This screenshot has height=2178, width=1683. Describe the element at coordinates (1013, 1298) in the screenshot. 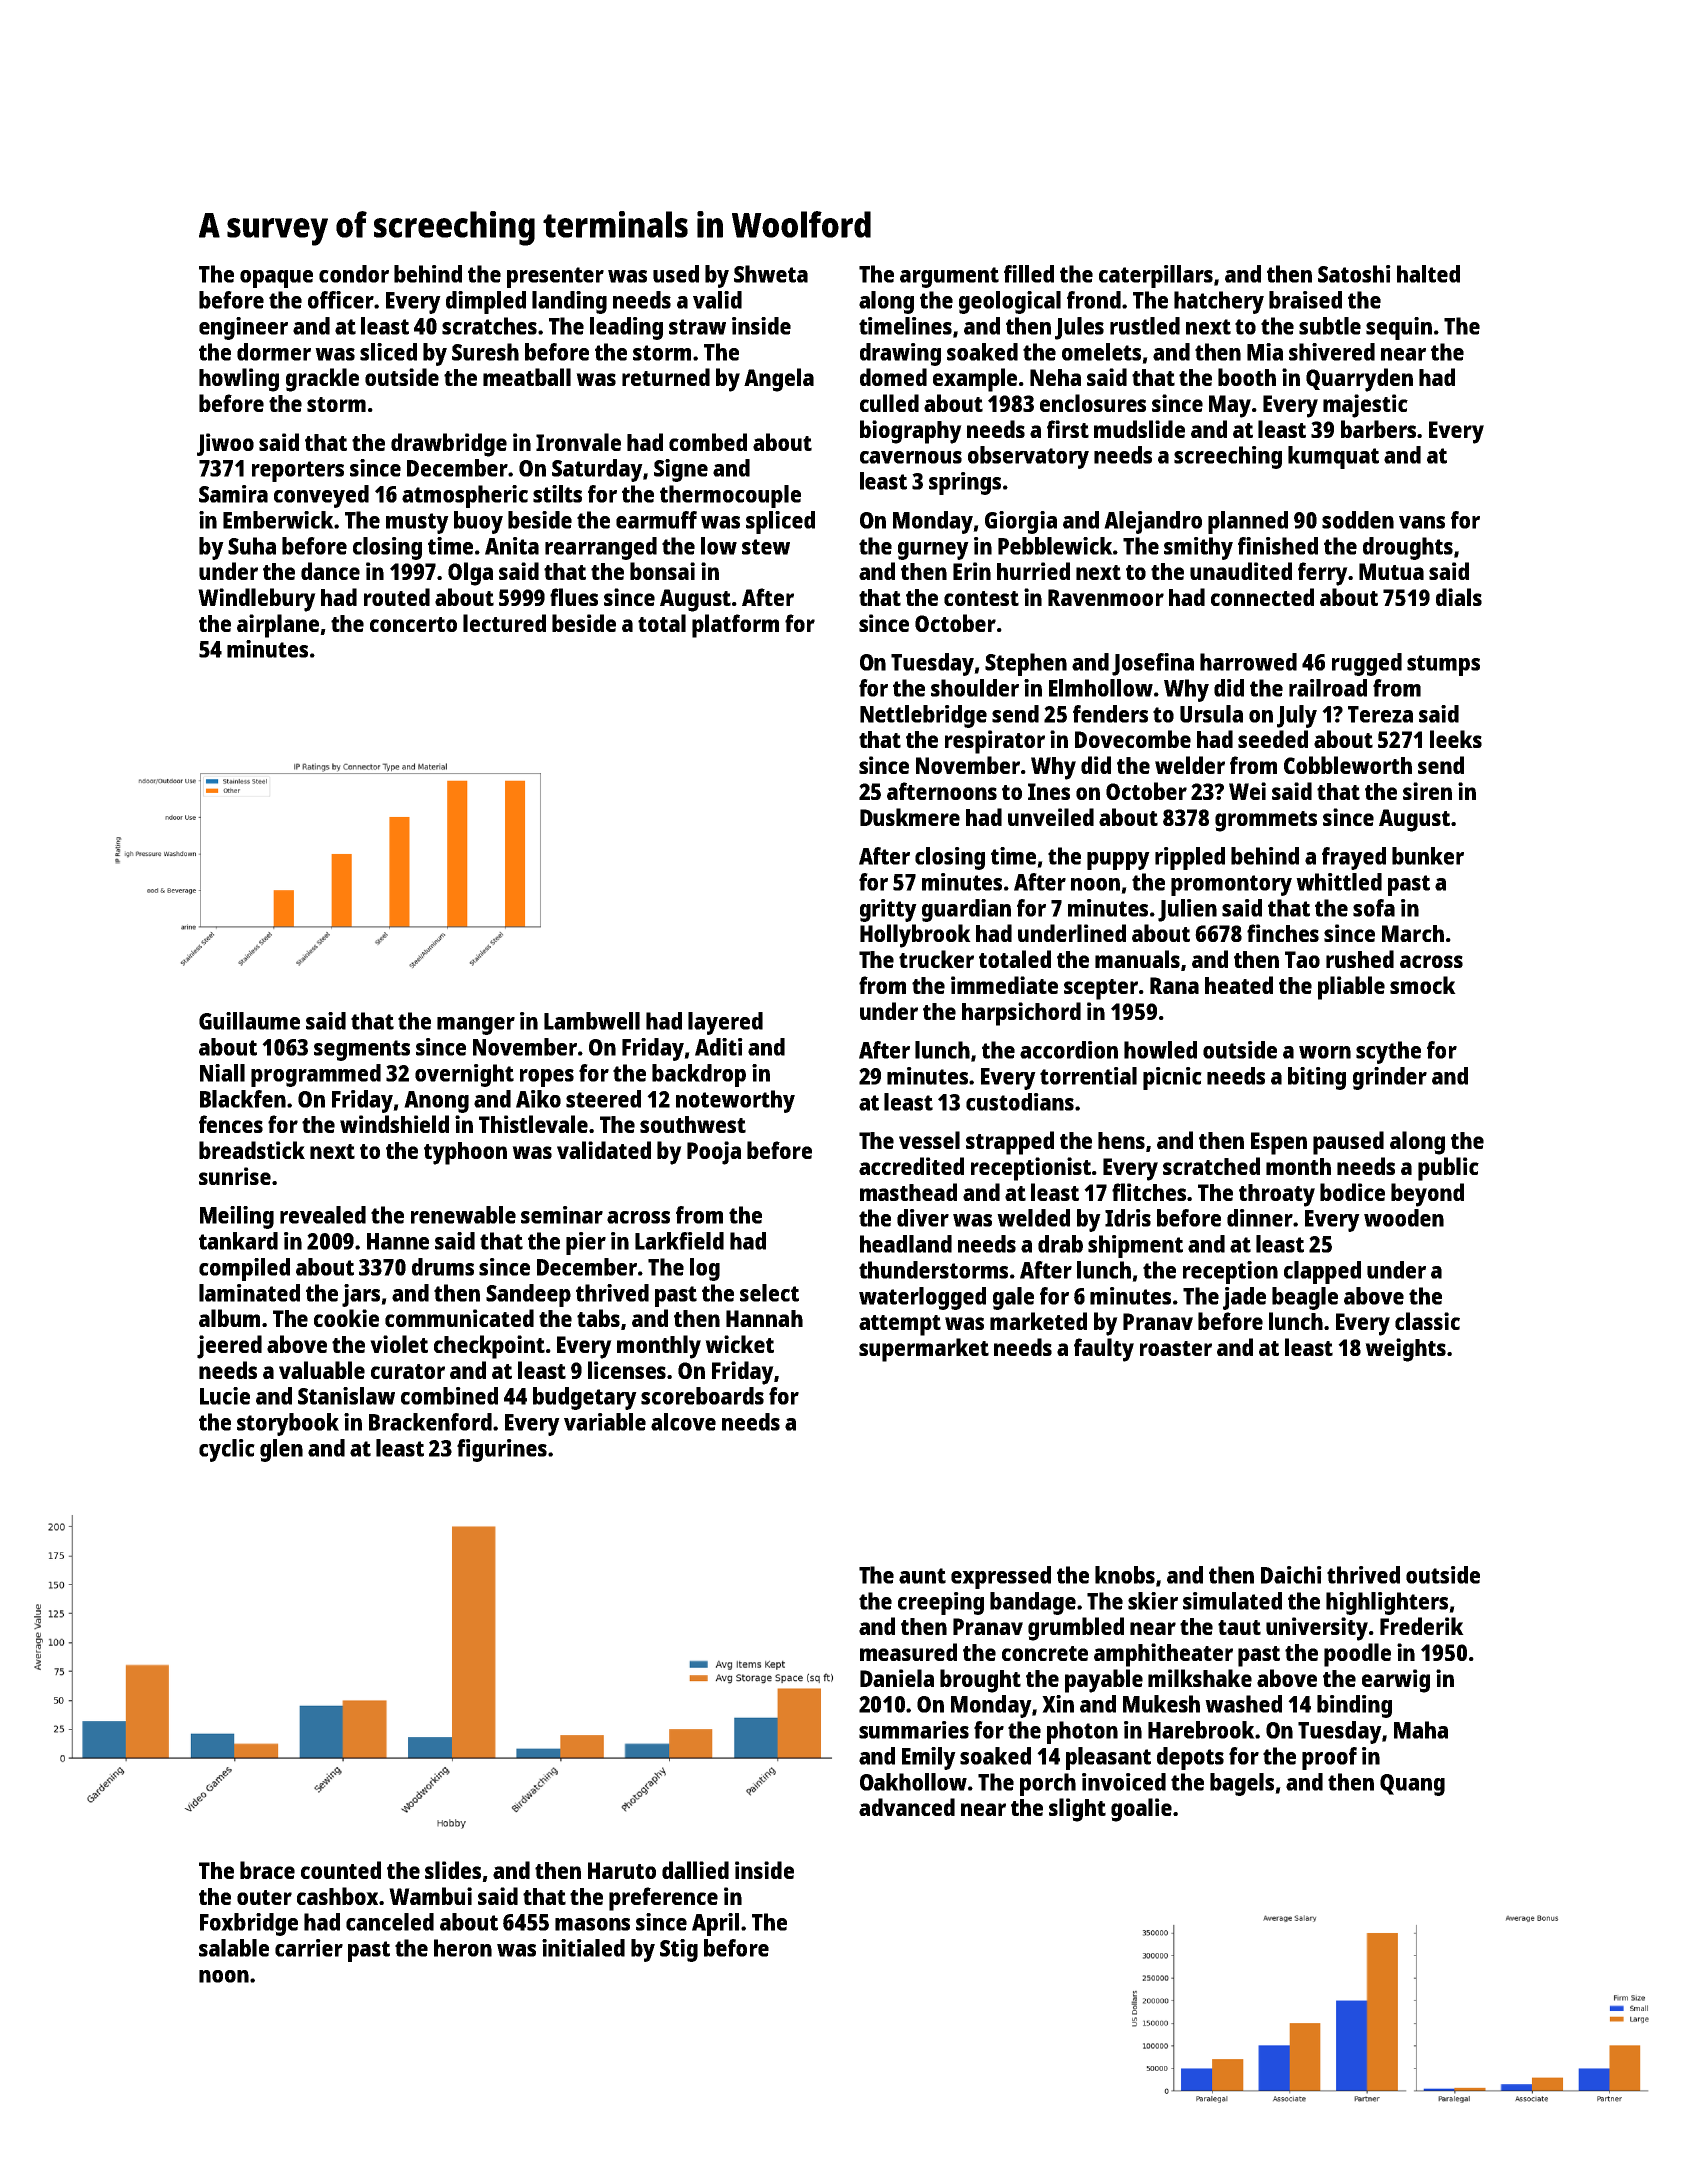

I see `gale` at that location.
